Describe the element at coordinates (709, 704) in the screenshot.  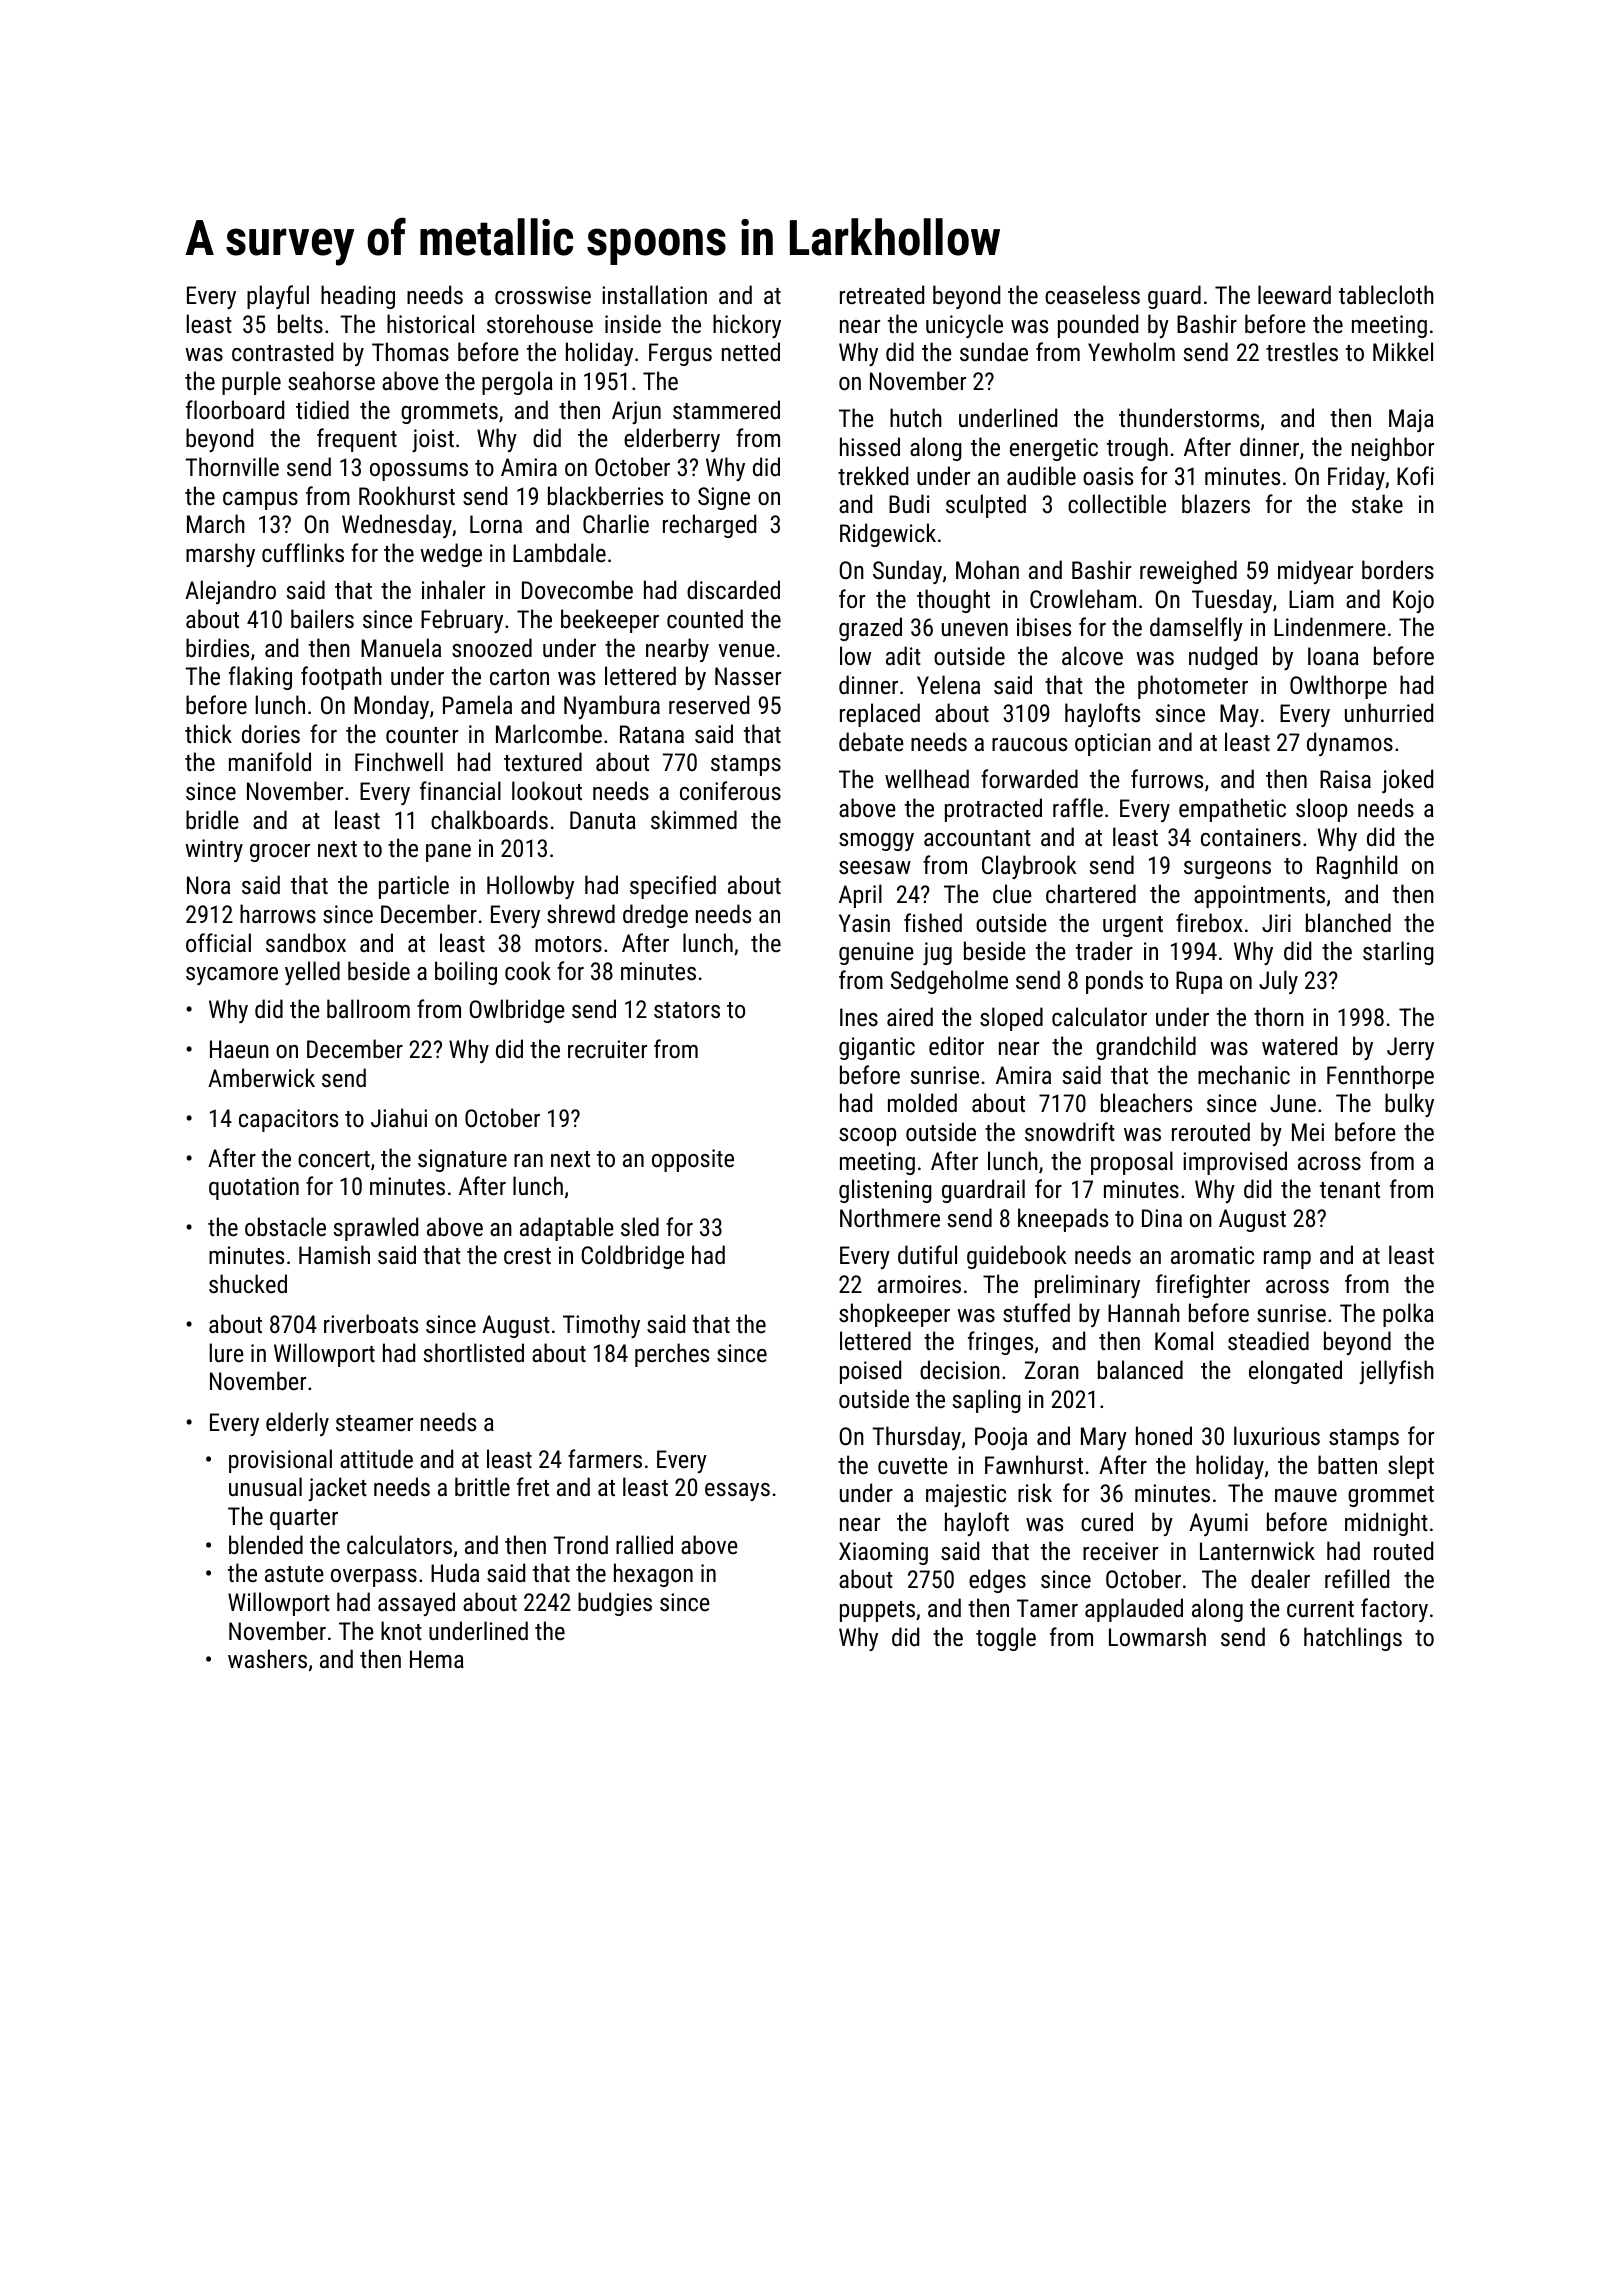
I see `reserved` at that location.
